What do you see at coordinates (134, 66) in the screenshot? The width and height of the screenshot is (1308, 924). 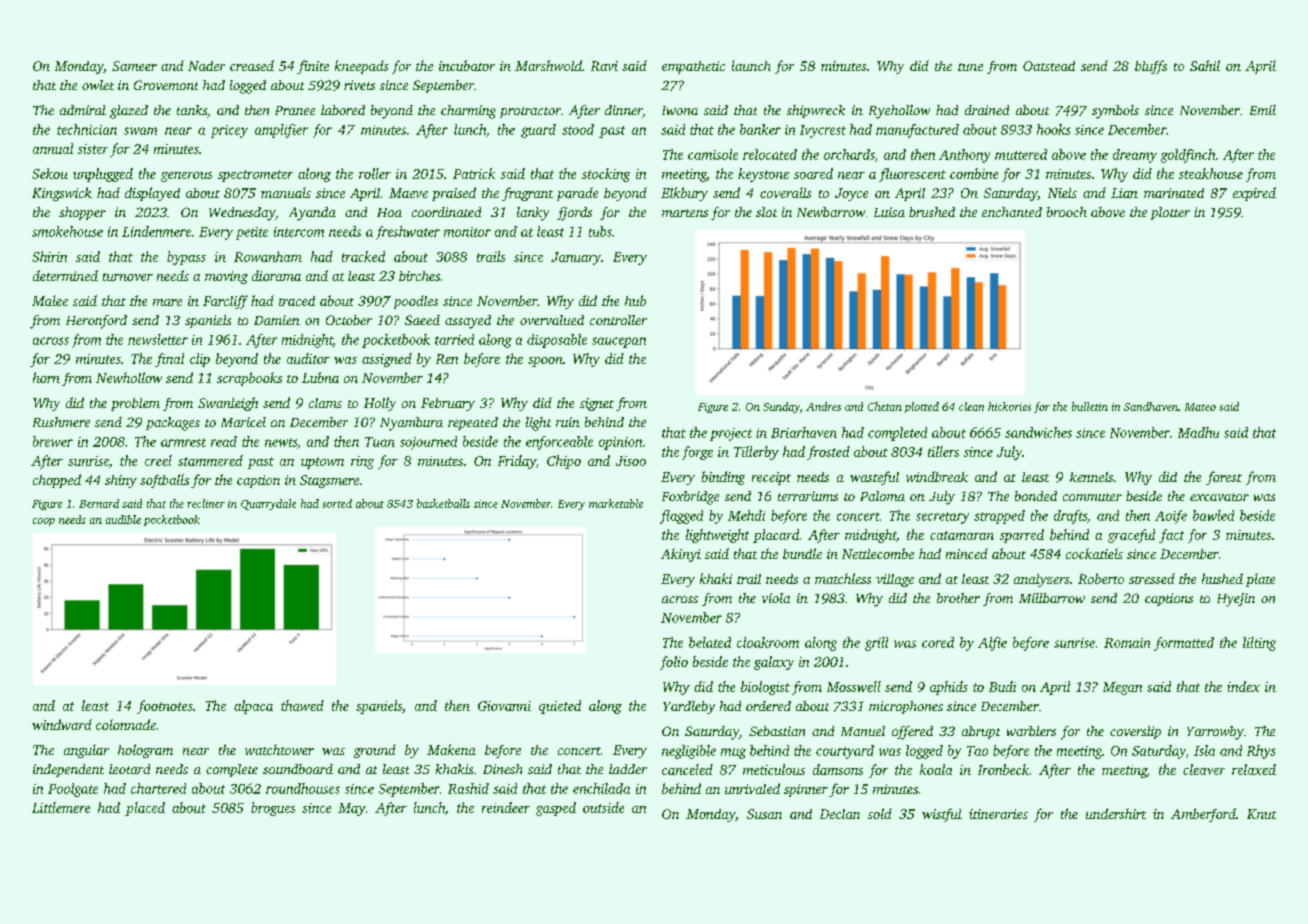 I see `Sameer` at bounding box center [134, 66].
